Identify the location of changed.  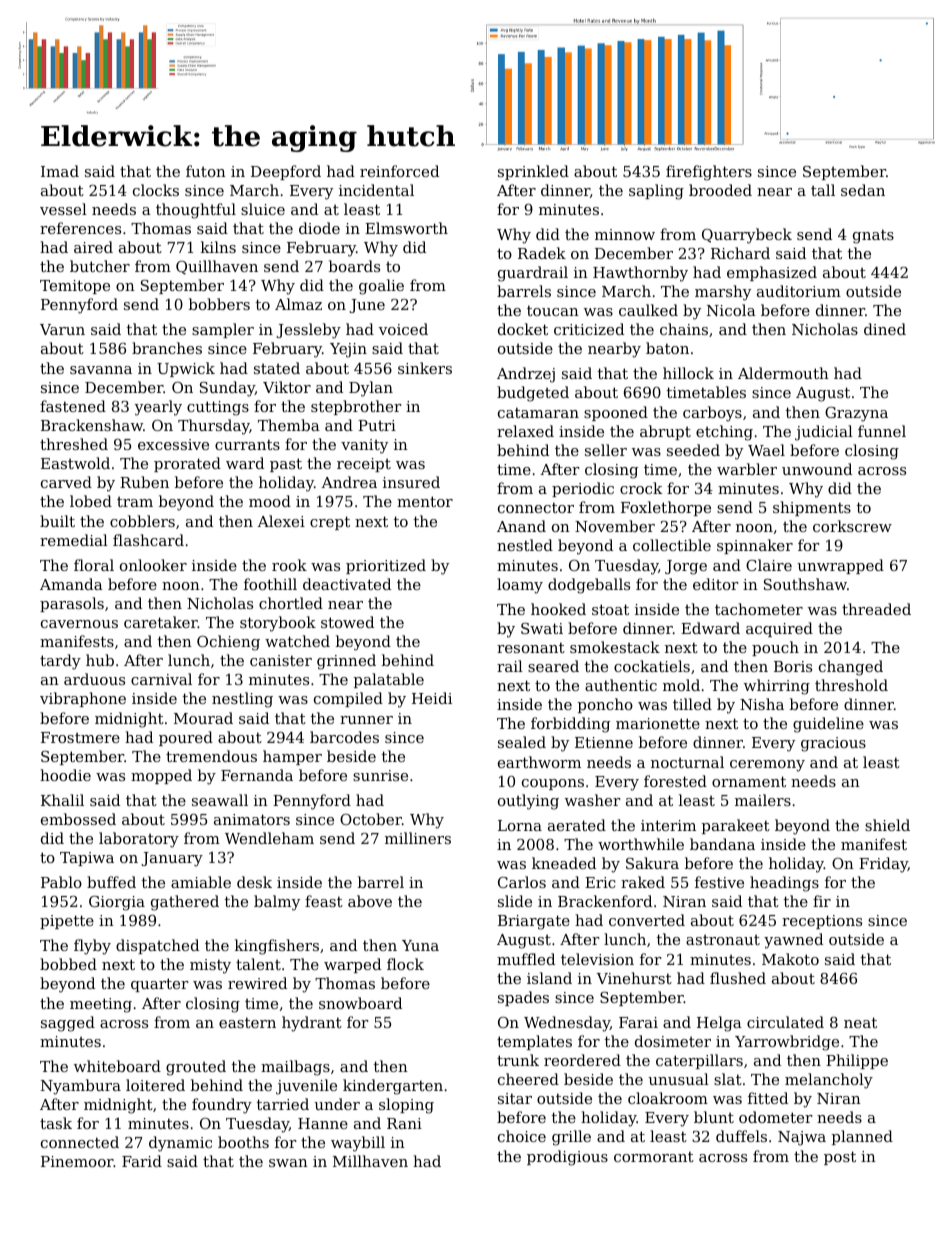
(851, 668).
